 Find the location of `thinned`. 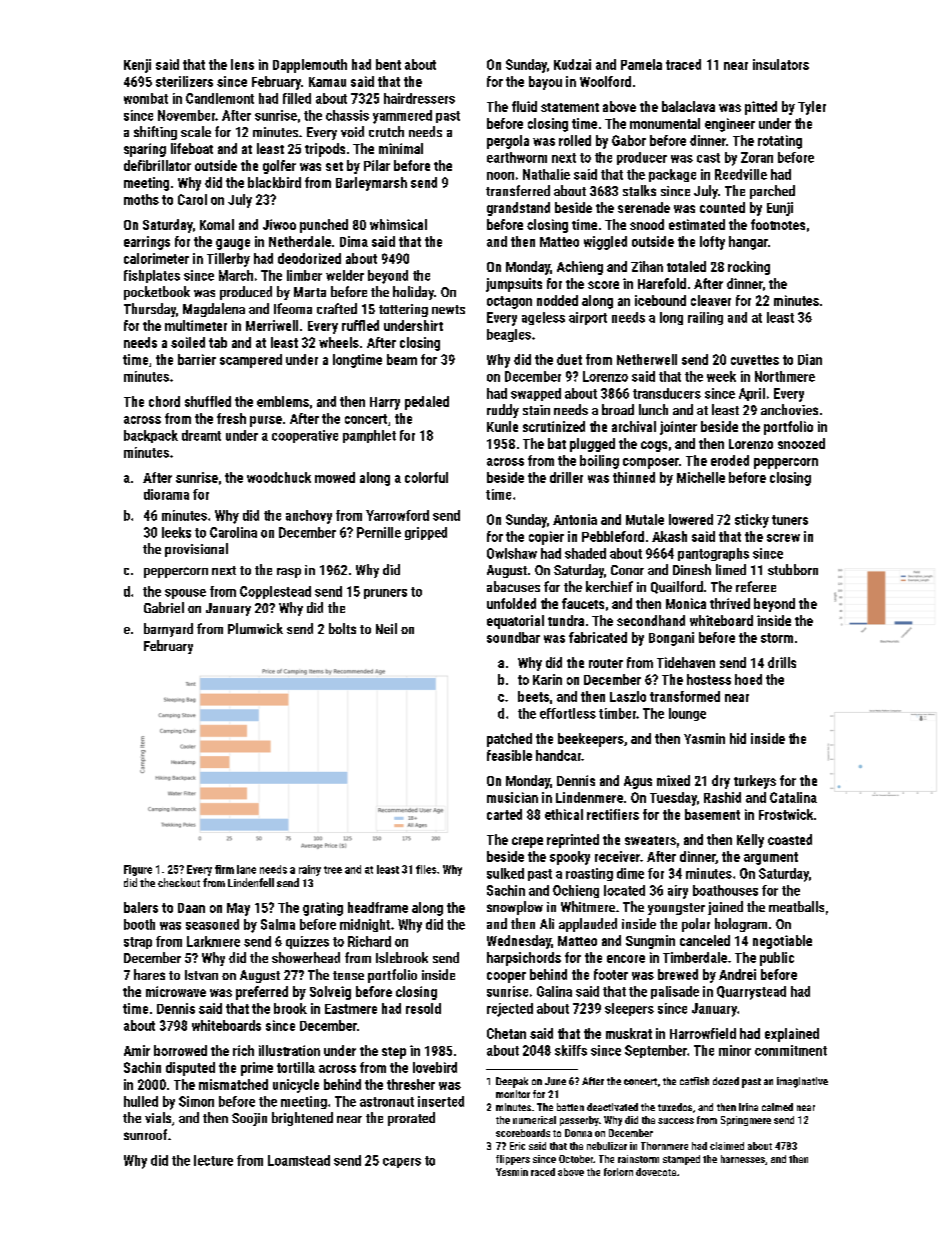

thinned is located at coordinates (634, 477).
